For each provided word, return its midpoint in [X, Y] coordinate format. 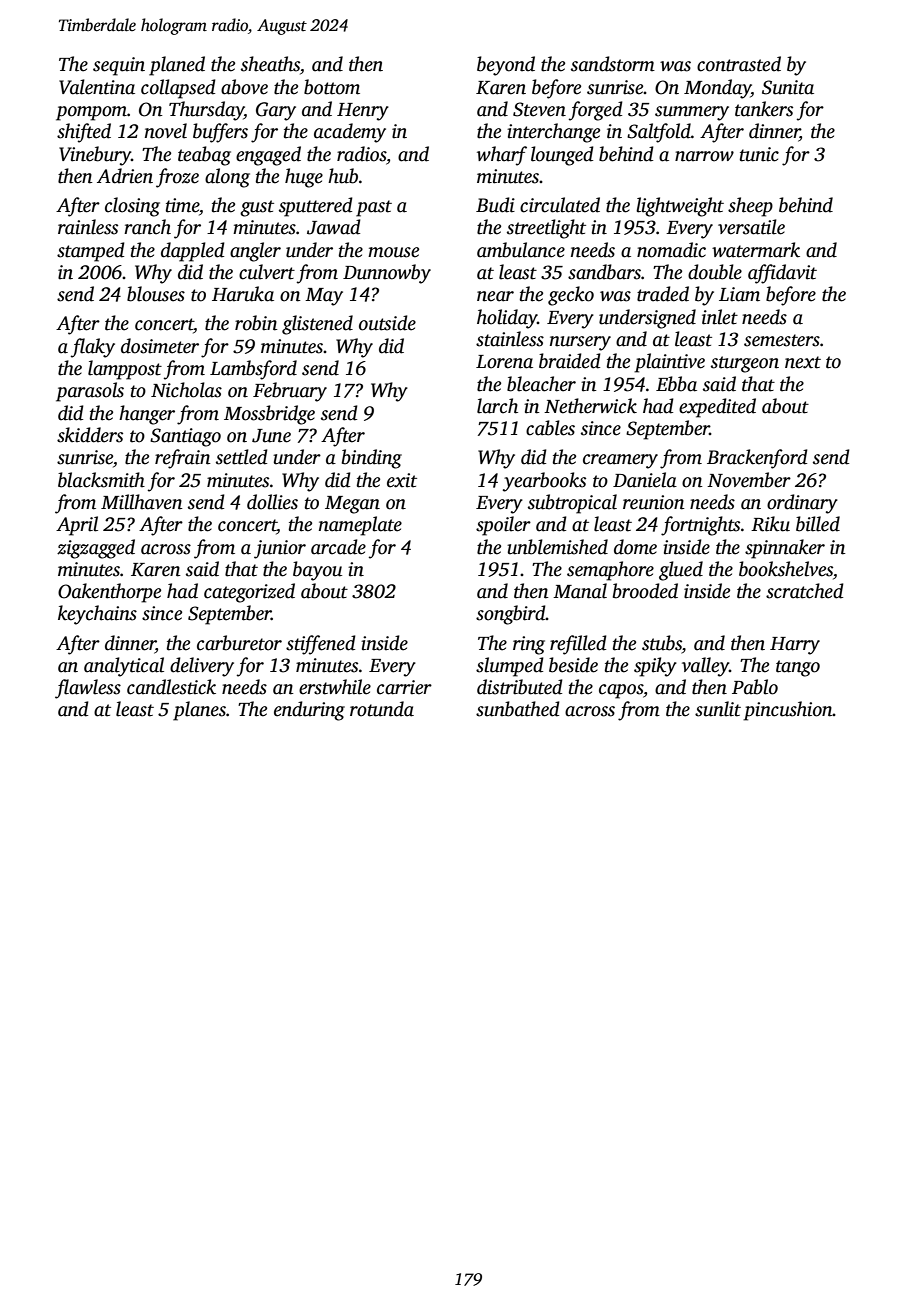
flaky [93, 348]
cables [550, 428]
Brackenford [757, 459]
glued [681, 571]
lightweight [680, 207]
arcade [338, 547]
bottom [332, 87]
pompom [91, 113]
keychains [97, 615]
